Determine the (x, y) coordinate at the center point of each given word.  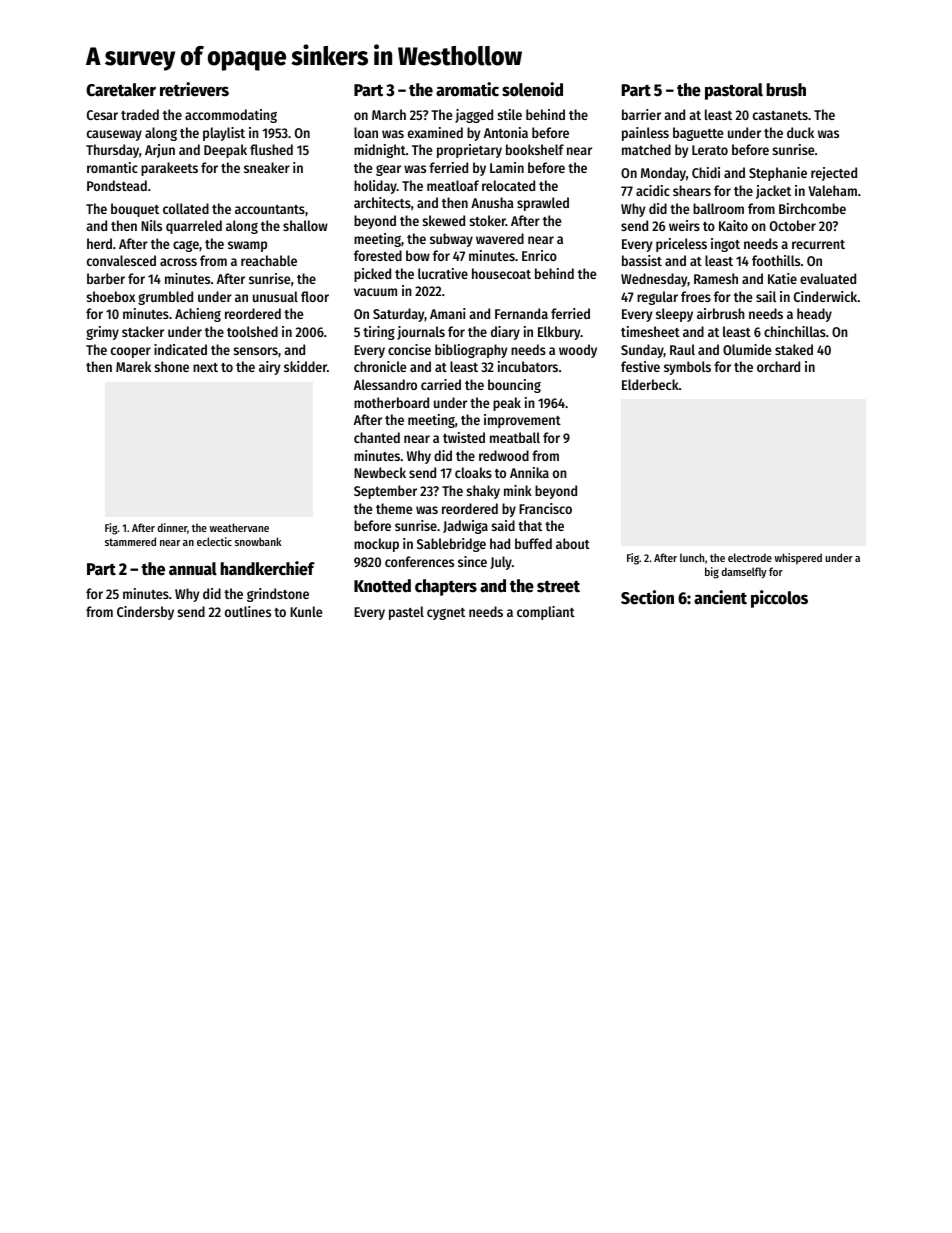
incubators (528, 366)
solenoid (532, 89)
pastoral (734, 91)
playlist (224, 134)
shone (172, 366)
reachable (269, 260)
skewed (444, 220)
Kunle (306, 611)
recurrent (818, 244)
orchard (778, 366)
